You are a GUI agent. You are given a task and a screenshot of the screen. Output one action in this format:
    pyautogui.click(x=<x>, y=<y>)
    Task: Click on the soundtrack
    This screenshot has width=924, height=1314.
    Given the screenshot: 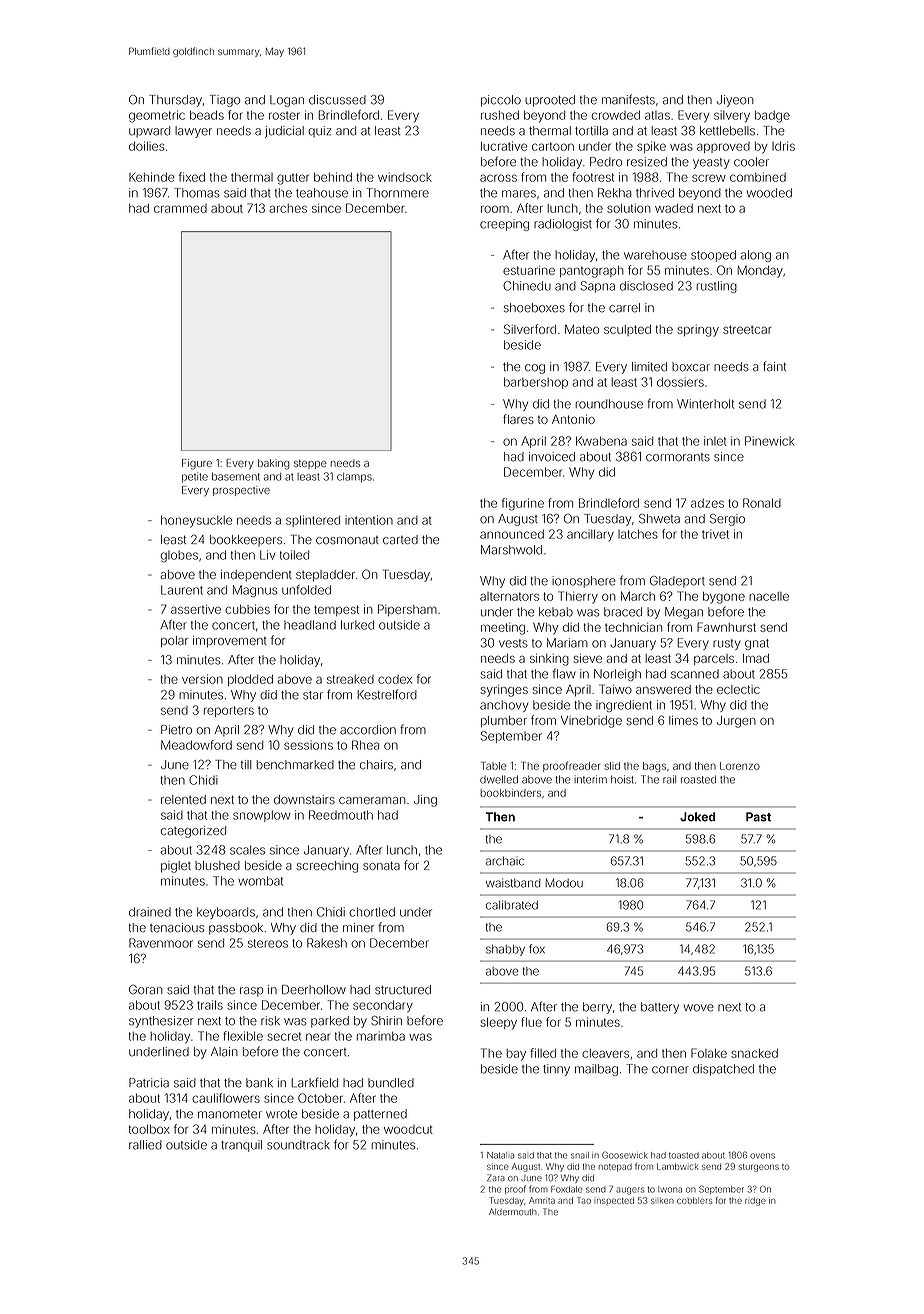 What is the action you would take?
    pyautogui.click(x=298, y=1145)
